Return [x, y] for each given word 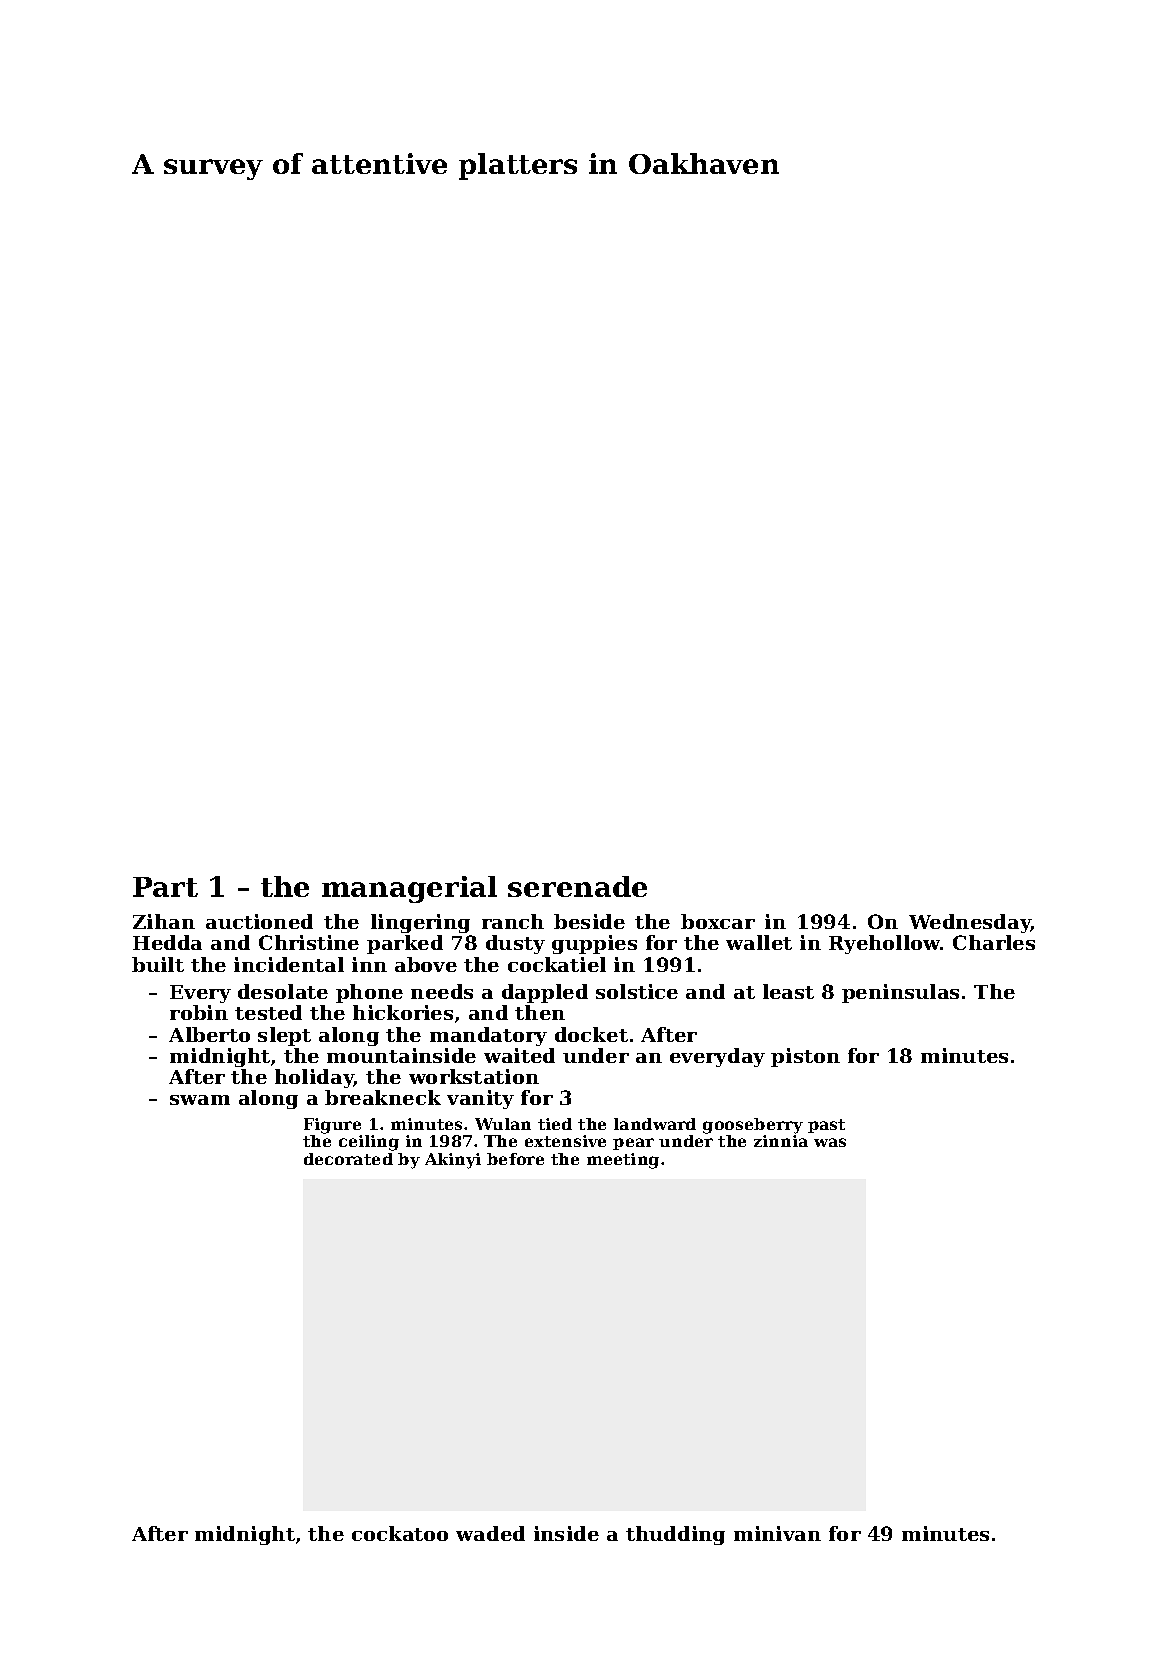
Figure [332, 1126]
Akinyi [453, 1161]
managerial [409, 889]
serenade [577, 886]
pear [633, 1144]
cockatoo [400, 1533]
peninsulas [900, 993]
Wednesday [970, 923]
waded [490, 1533]
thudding [675, 1535]
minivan [777, 1533]
